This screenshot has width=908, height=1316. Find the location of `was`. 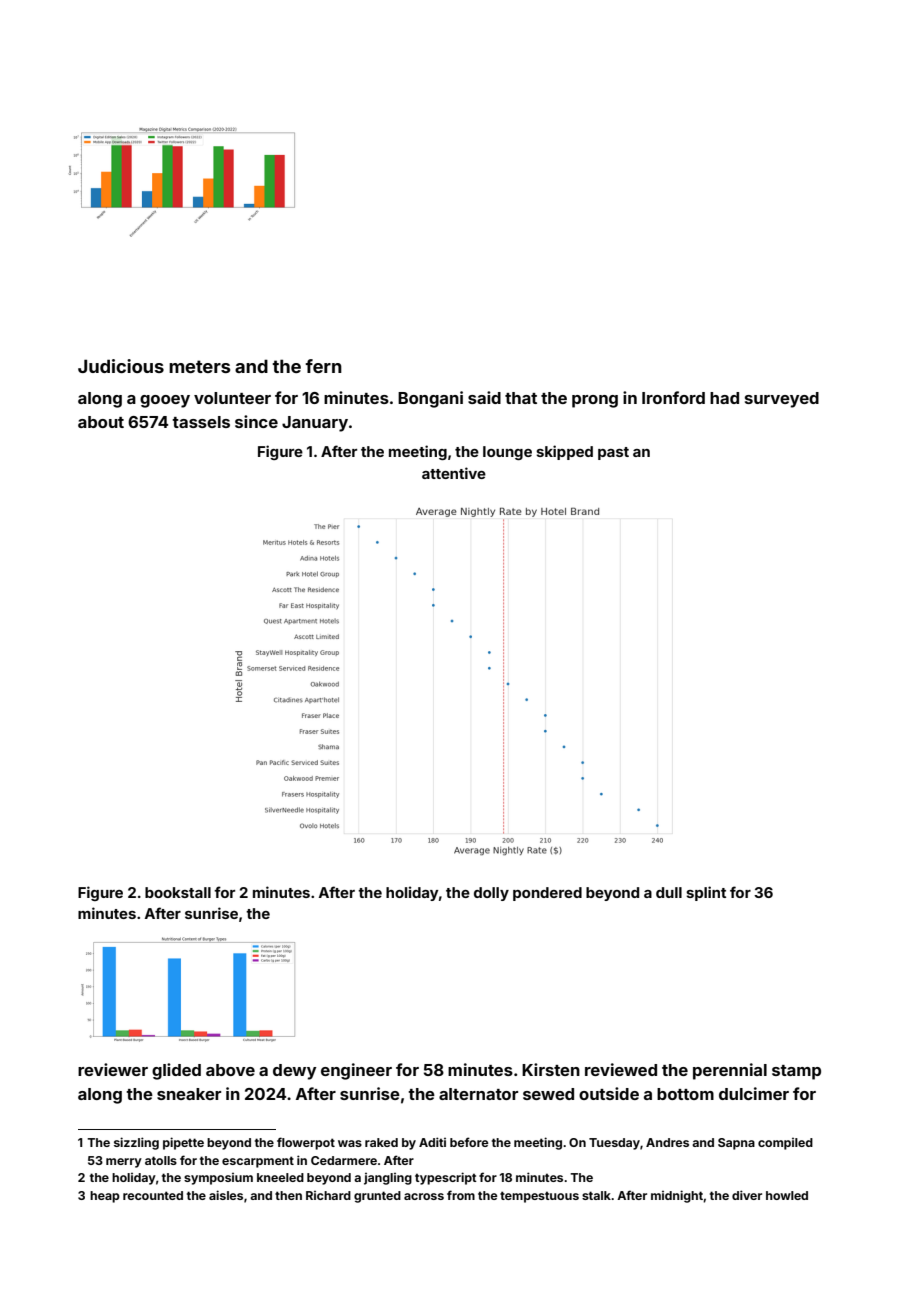

was is located at coordinates (350, 1143).
